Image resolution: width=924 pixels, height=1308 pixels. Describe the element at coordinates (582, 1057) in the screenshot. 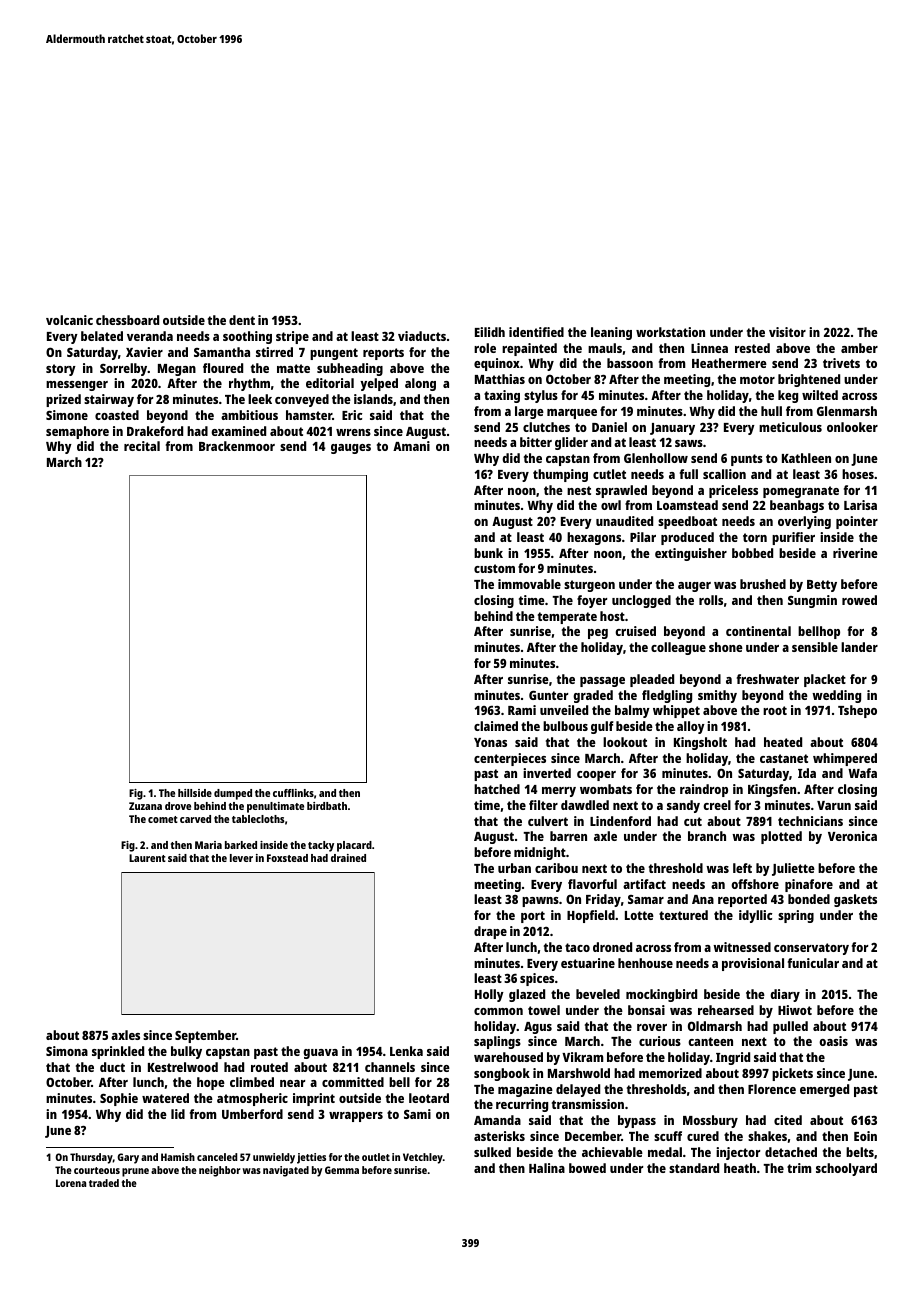

I see `Vikram` at that location.
